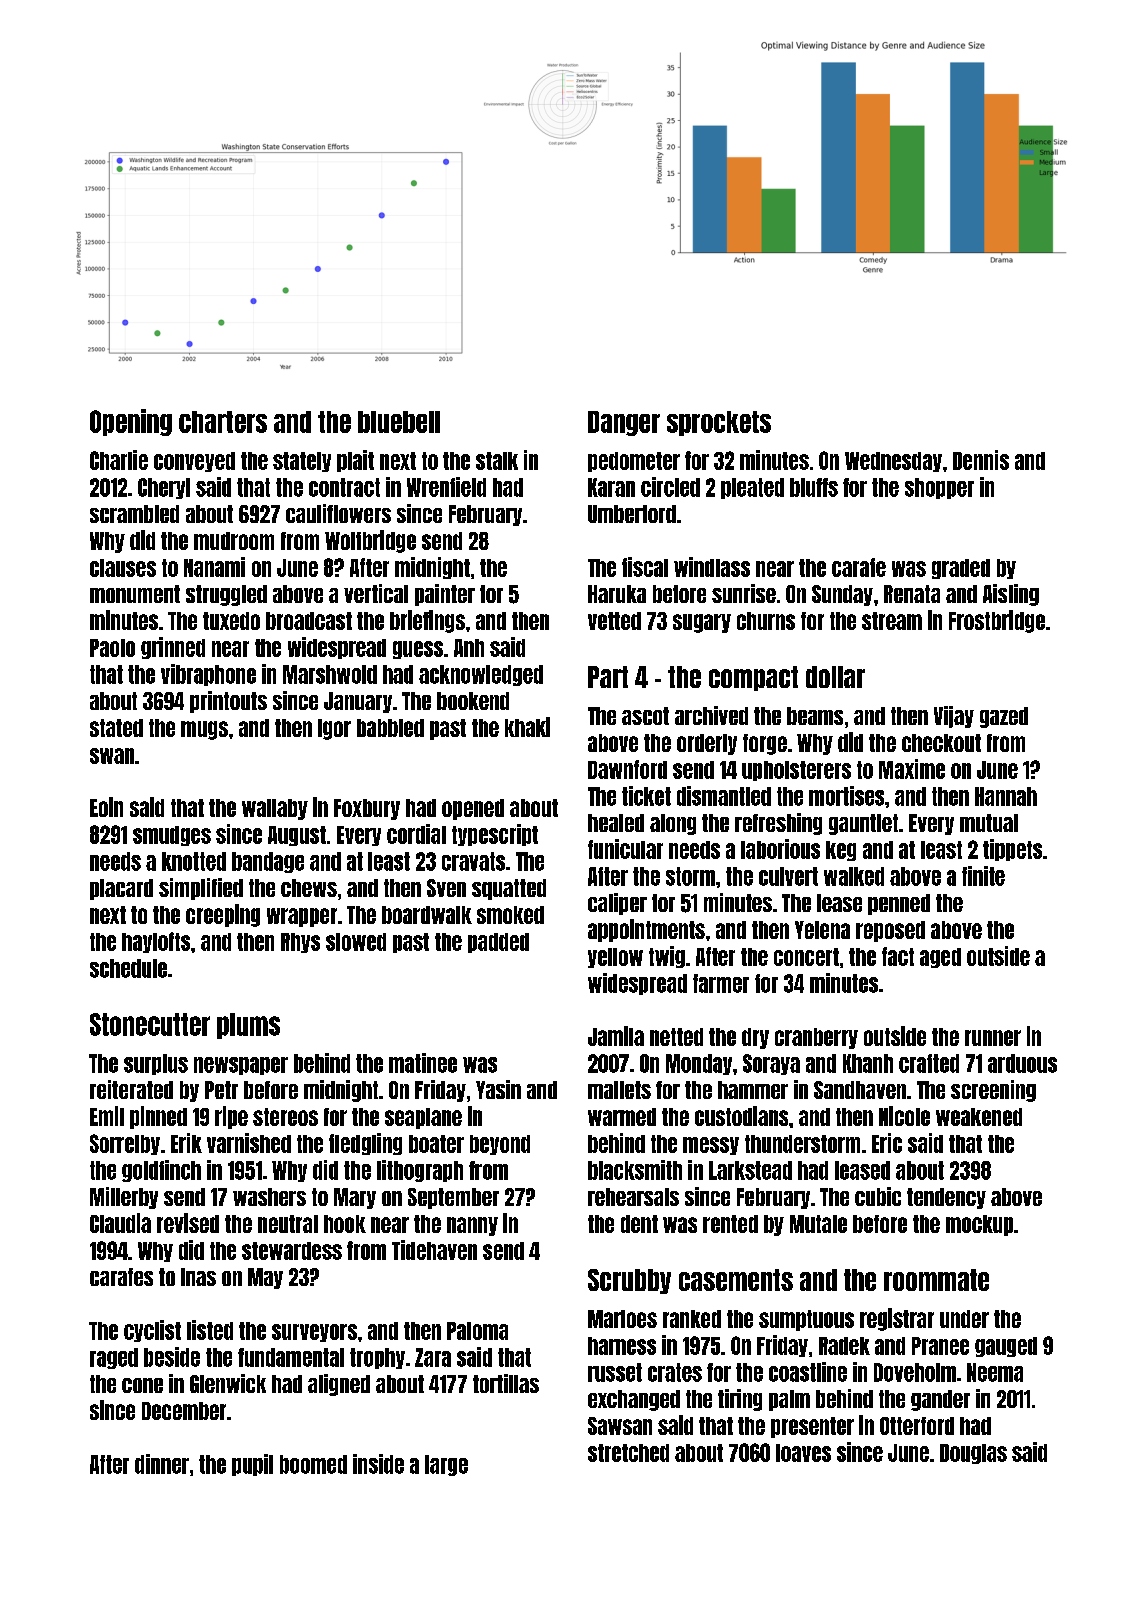 This screenshot has width=1148, height=1623. What do you see at coordinates (614, 621) in the screenshot?
I see `vetted` at bounding box center [614, 621].
